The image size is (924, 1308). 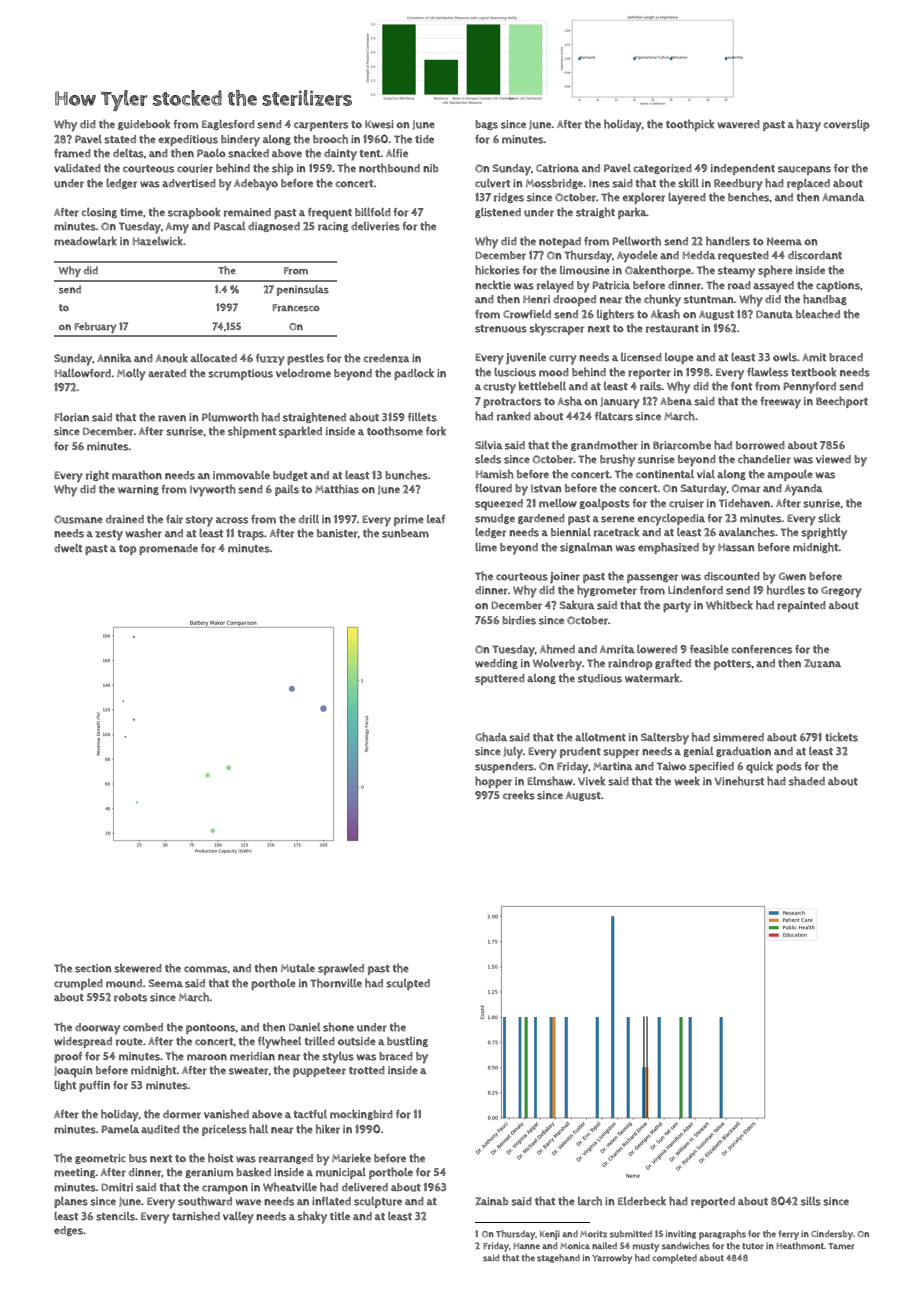 What do you see at coordinates (238, 1218) in the screenshot?
I see `valley` at bounding box center [238, 1218].
